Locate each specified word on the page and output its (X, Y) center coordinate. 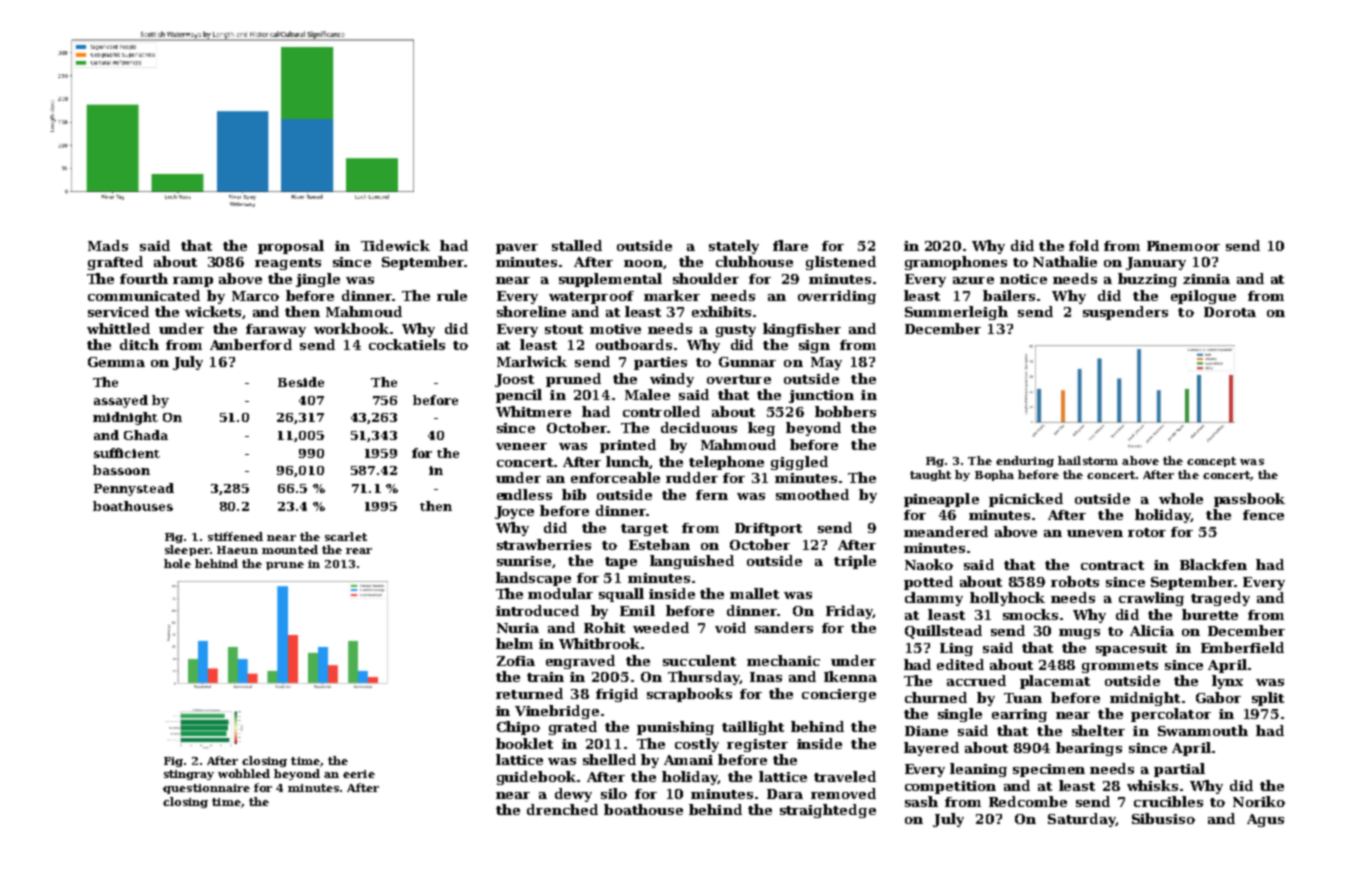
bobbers (845, 411)
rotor (1147, 532)
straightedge (828, 811)
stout (564, 329)
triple (855, 562)
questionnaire (206, 789)
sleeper (187, 550)
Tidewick (395, 245)
